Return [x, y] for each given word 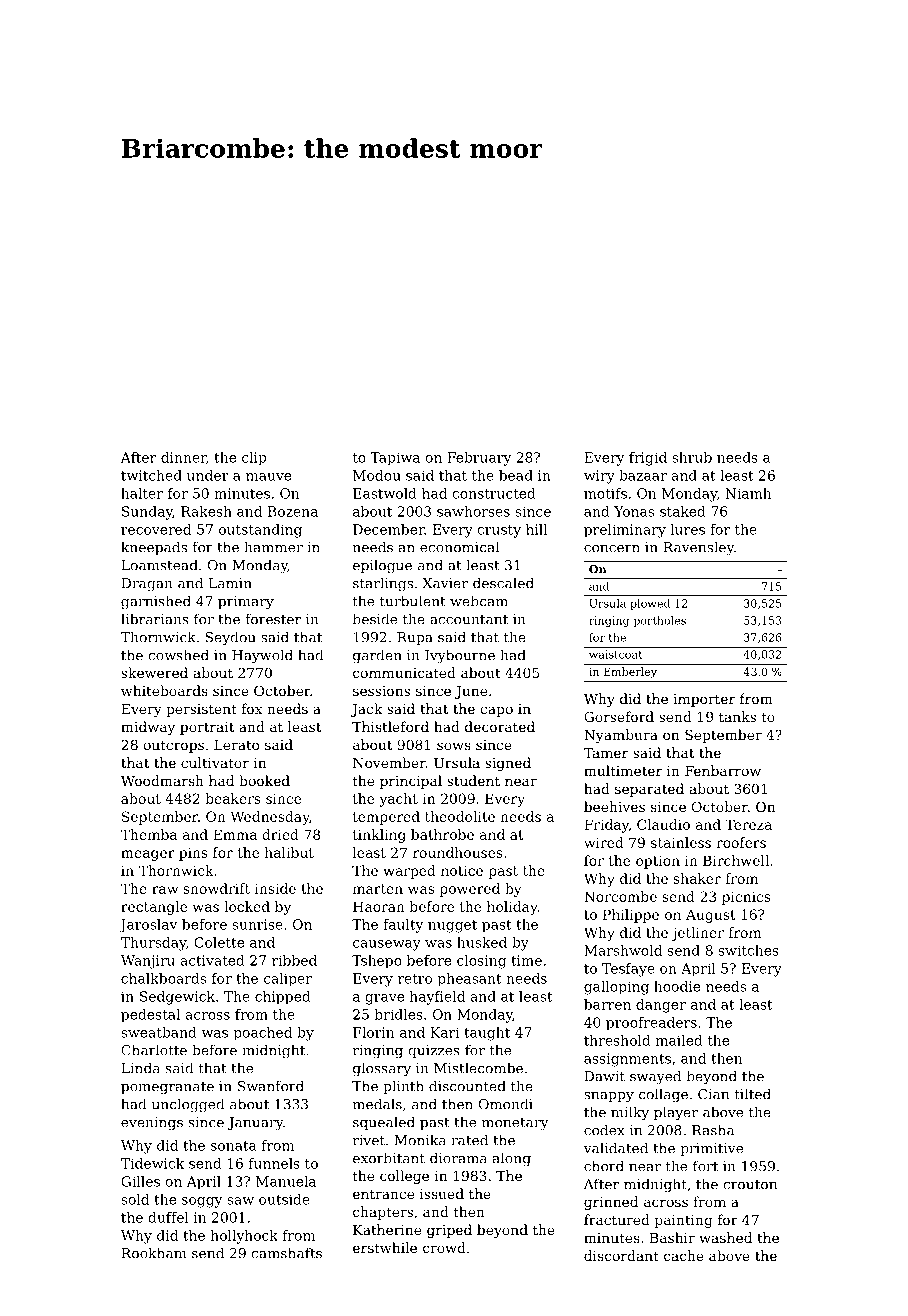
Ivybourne [460, 656]
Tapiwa [395, 459]
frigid [648, 459]
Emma [235, 834]
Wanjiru [148, 962]
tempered [386, 818]
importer [704, 700]
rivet [369, 1140]
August [711, 916]
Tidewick [152, 1163]
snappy [609, 1097]
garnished [156, 602]
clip [254, 459]
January [255, 1124]
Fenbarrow [723, 770]
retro [415, 979]
